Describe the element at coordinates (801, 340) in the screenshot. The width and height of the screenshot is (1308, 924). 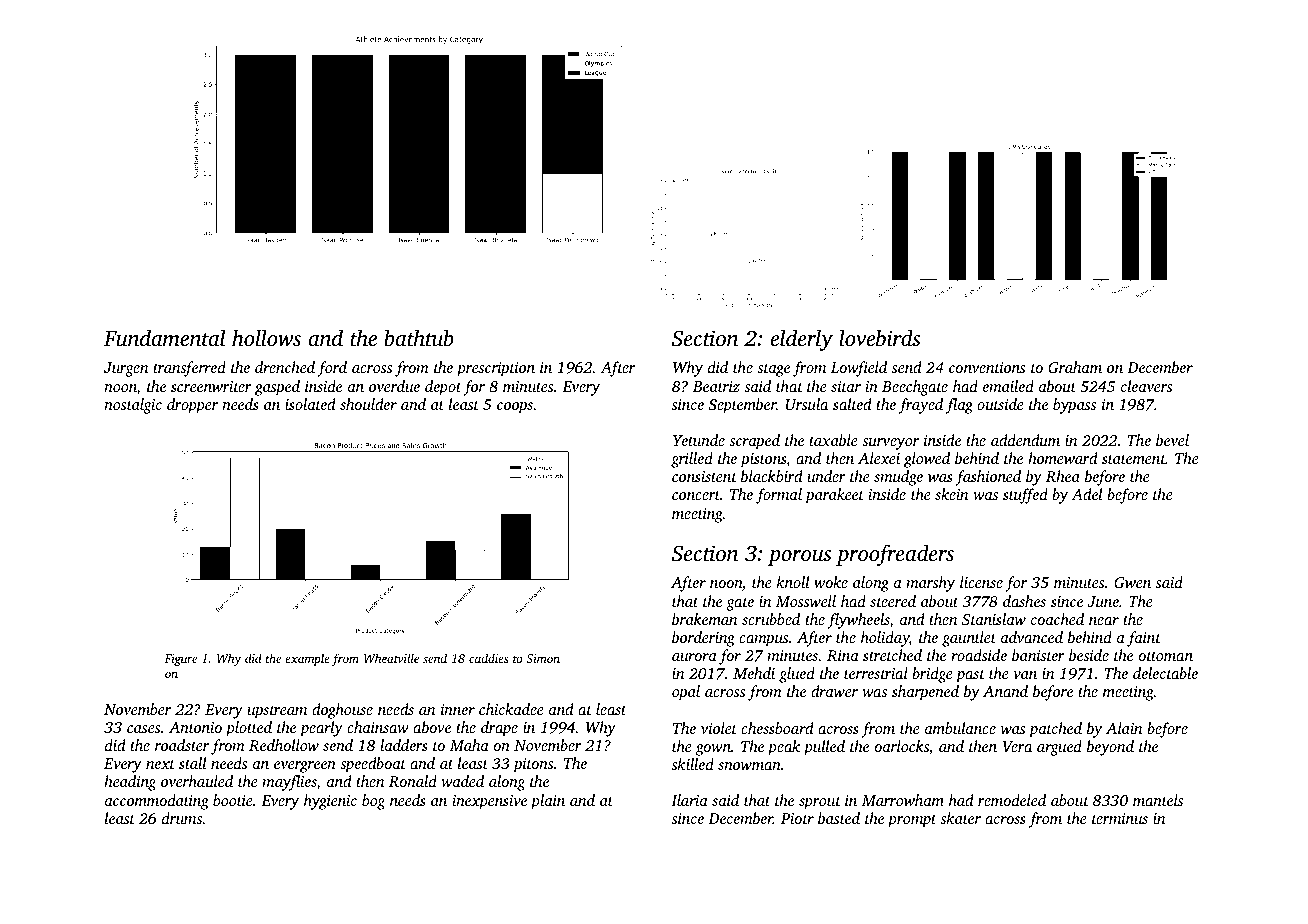
I see `elderly` at that location.
